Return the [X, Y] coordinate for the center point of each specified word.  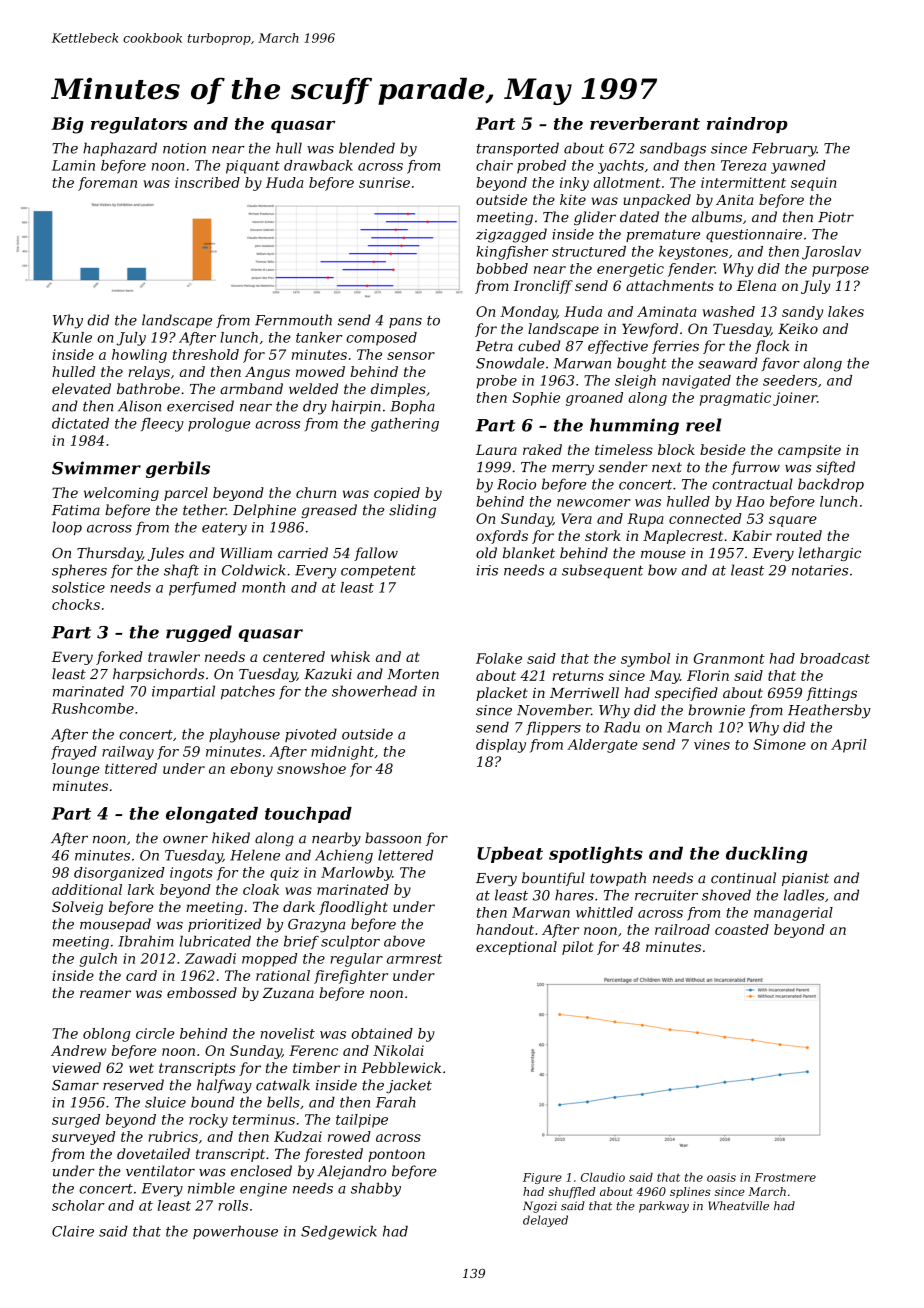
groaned [594, 399]
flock [772, 347]
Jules [166, 554]
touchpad [308, 815]
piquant [253, 167]
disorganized [119, 874]
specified [686, 694]
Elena [756, 285]
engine [263, 1190]
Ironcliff [543, 287]
